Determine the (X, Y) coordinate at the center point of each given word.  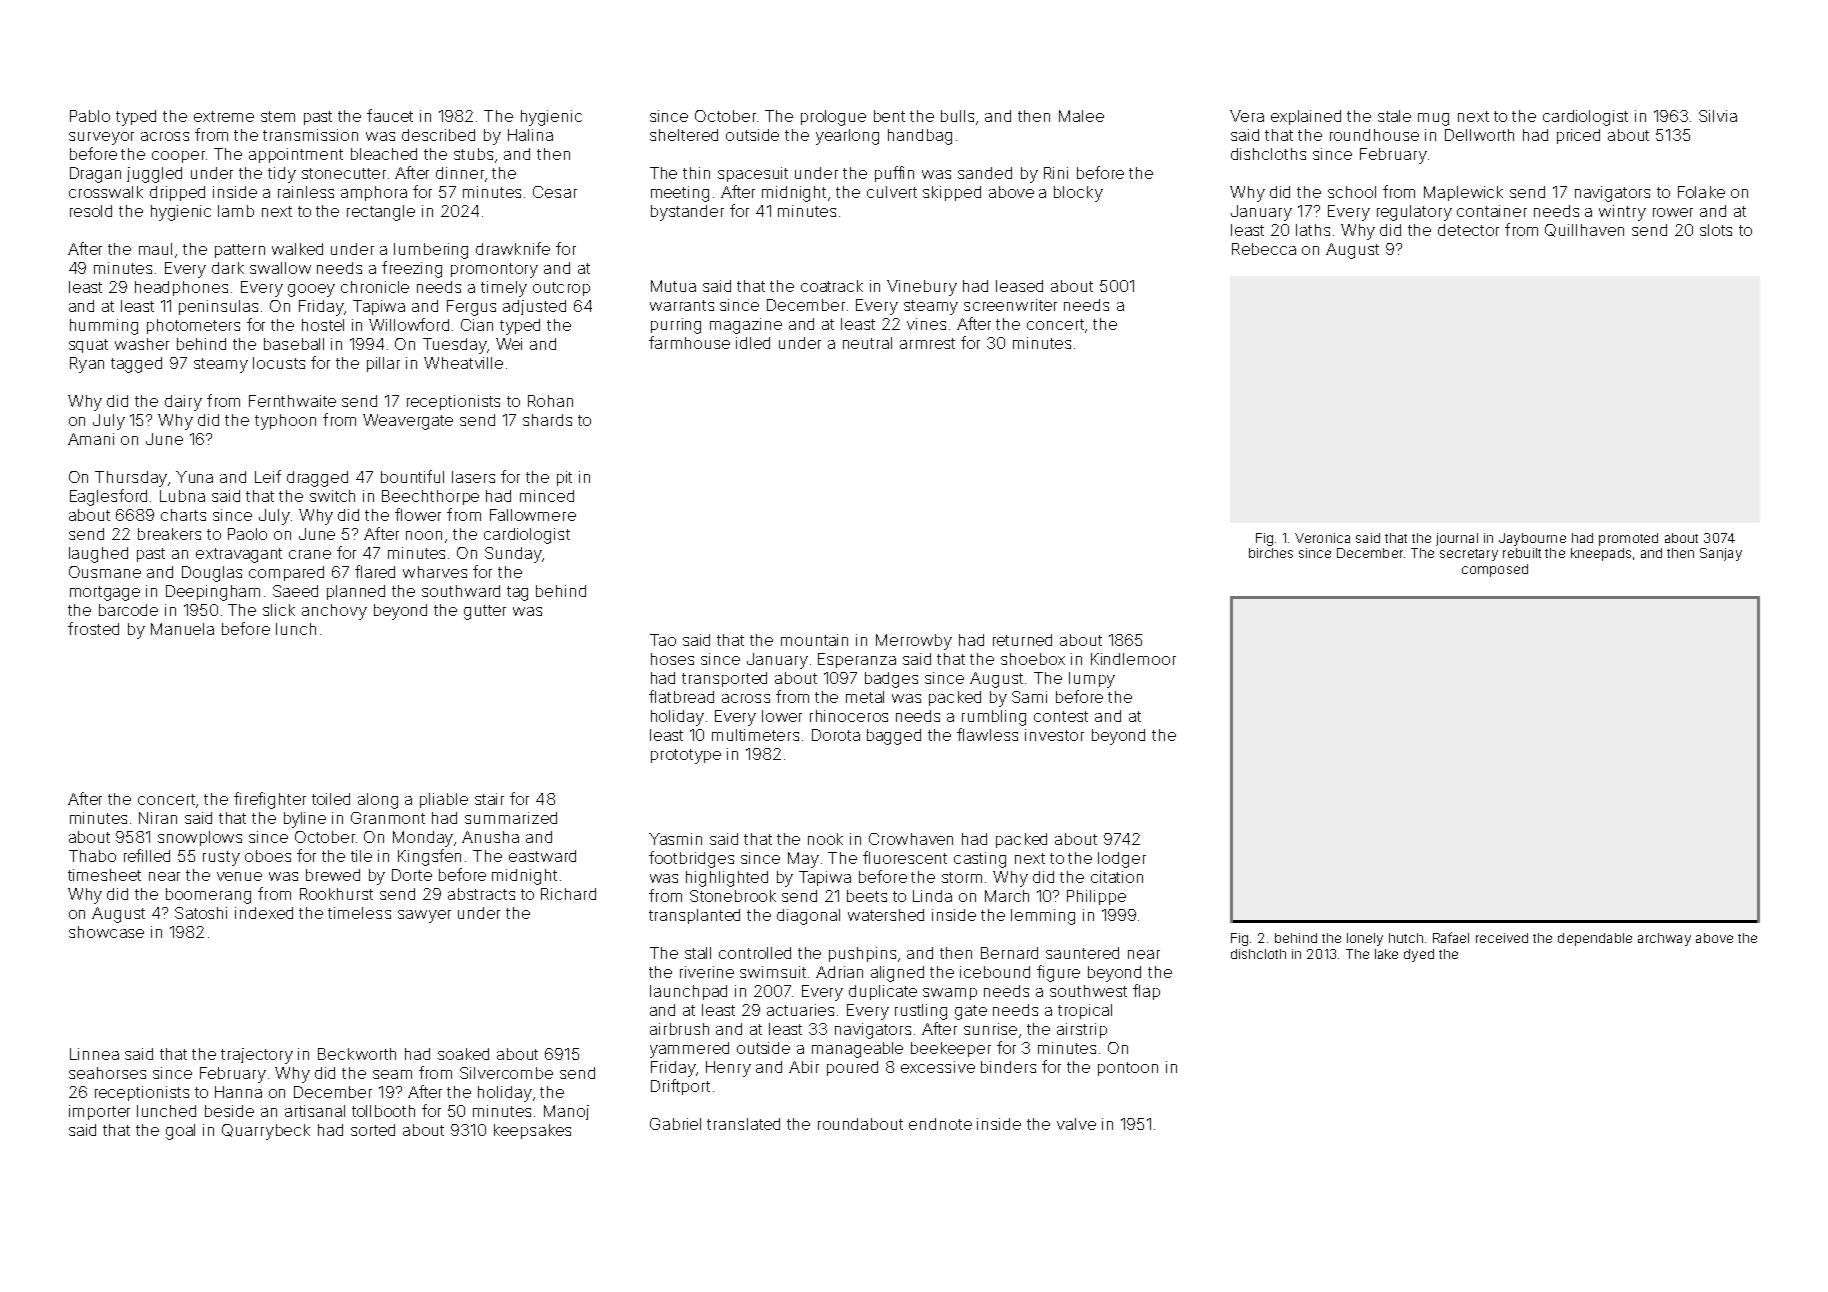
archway (1664, 939)
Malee (1081, 116)
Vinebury (922, 288)
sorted (373, 1130)
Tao (663, 640)
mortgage (105, 593)
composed (1495, 570)
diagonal (808, 917)
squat (88, 346)
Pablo (90, 116)
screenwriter (1010, 305)
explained (1306, 117)
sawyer (424, 916)
